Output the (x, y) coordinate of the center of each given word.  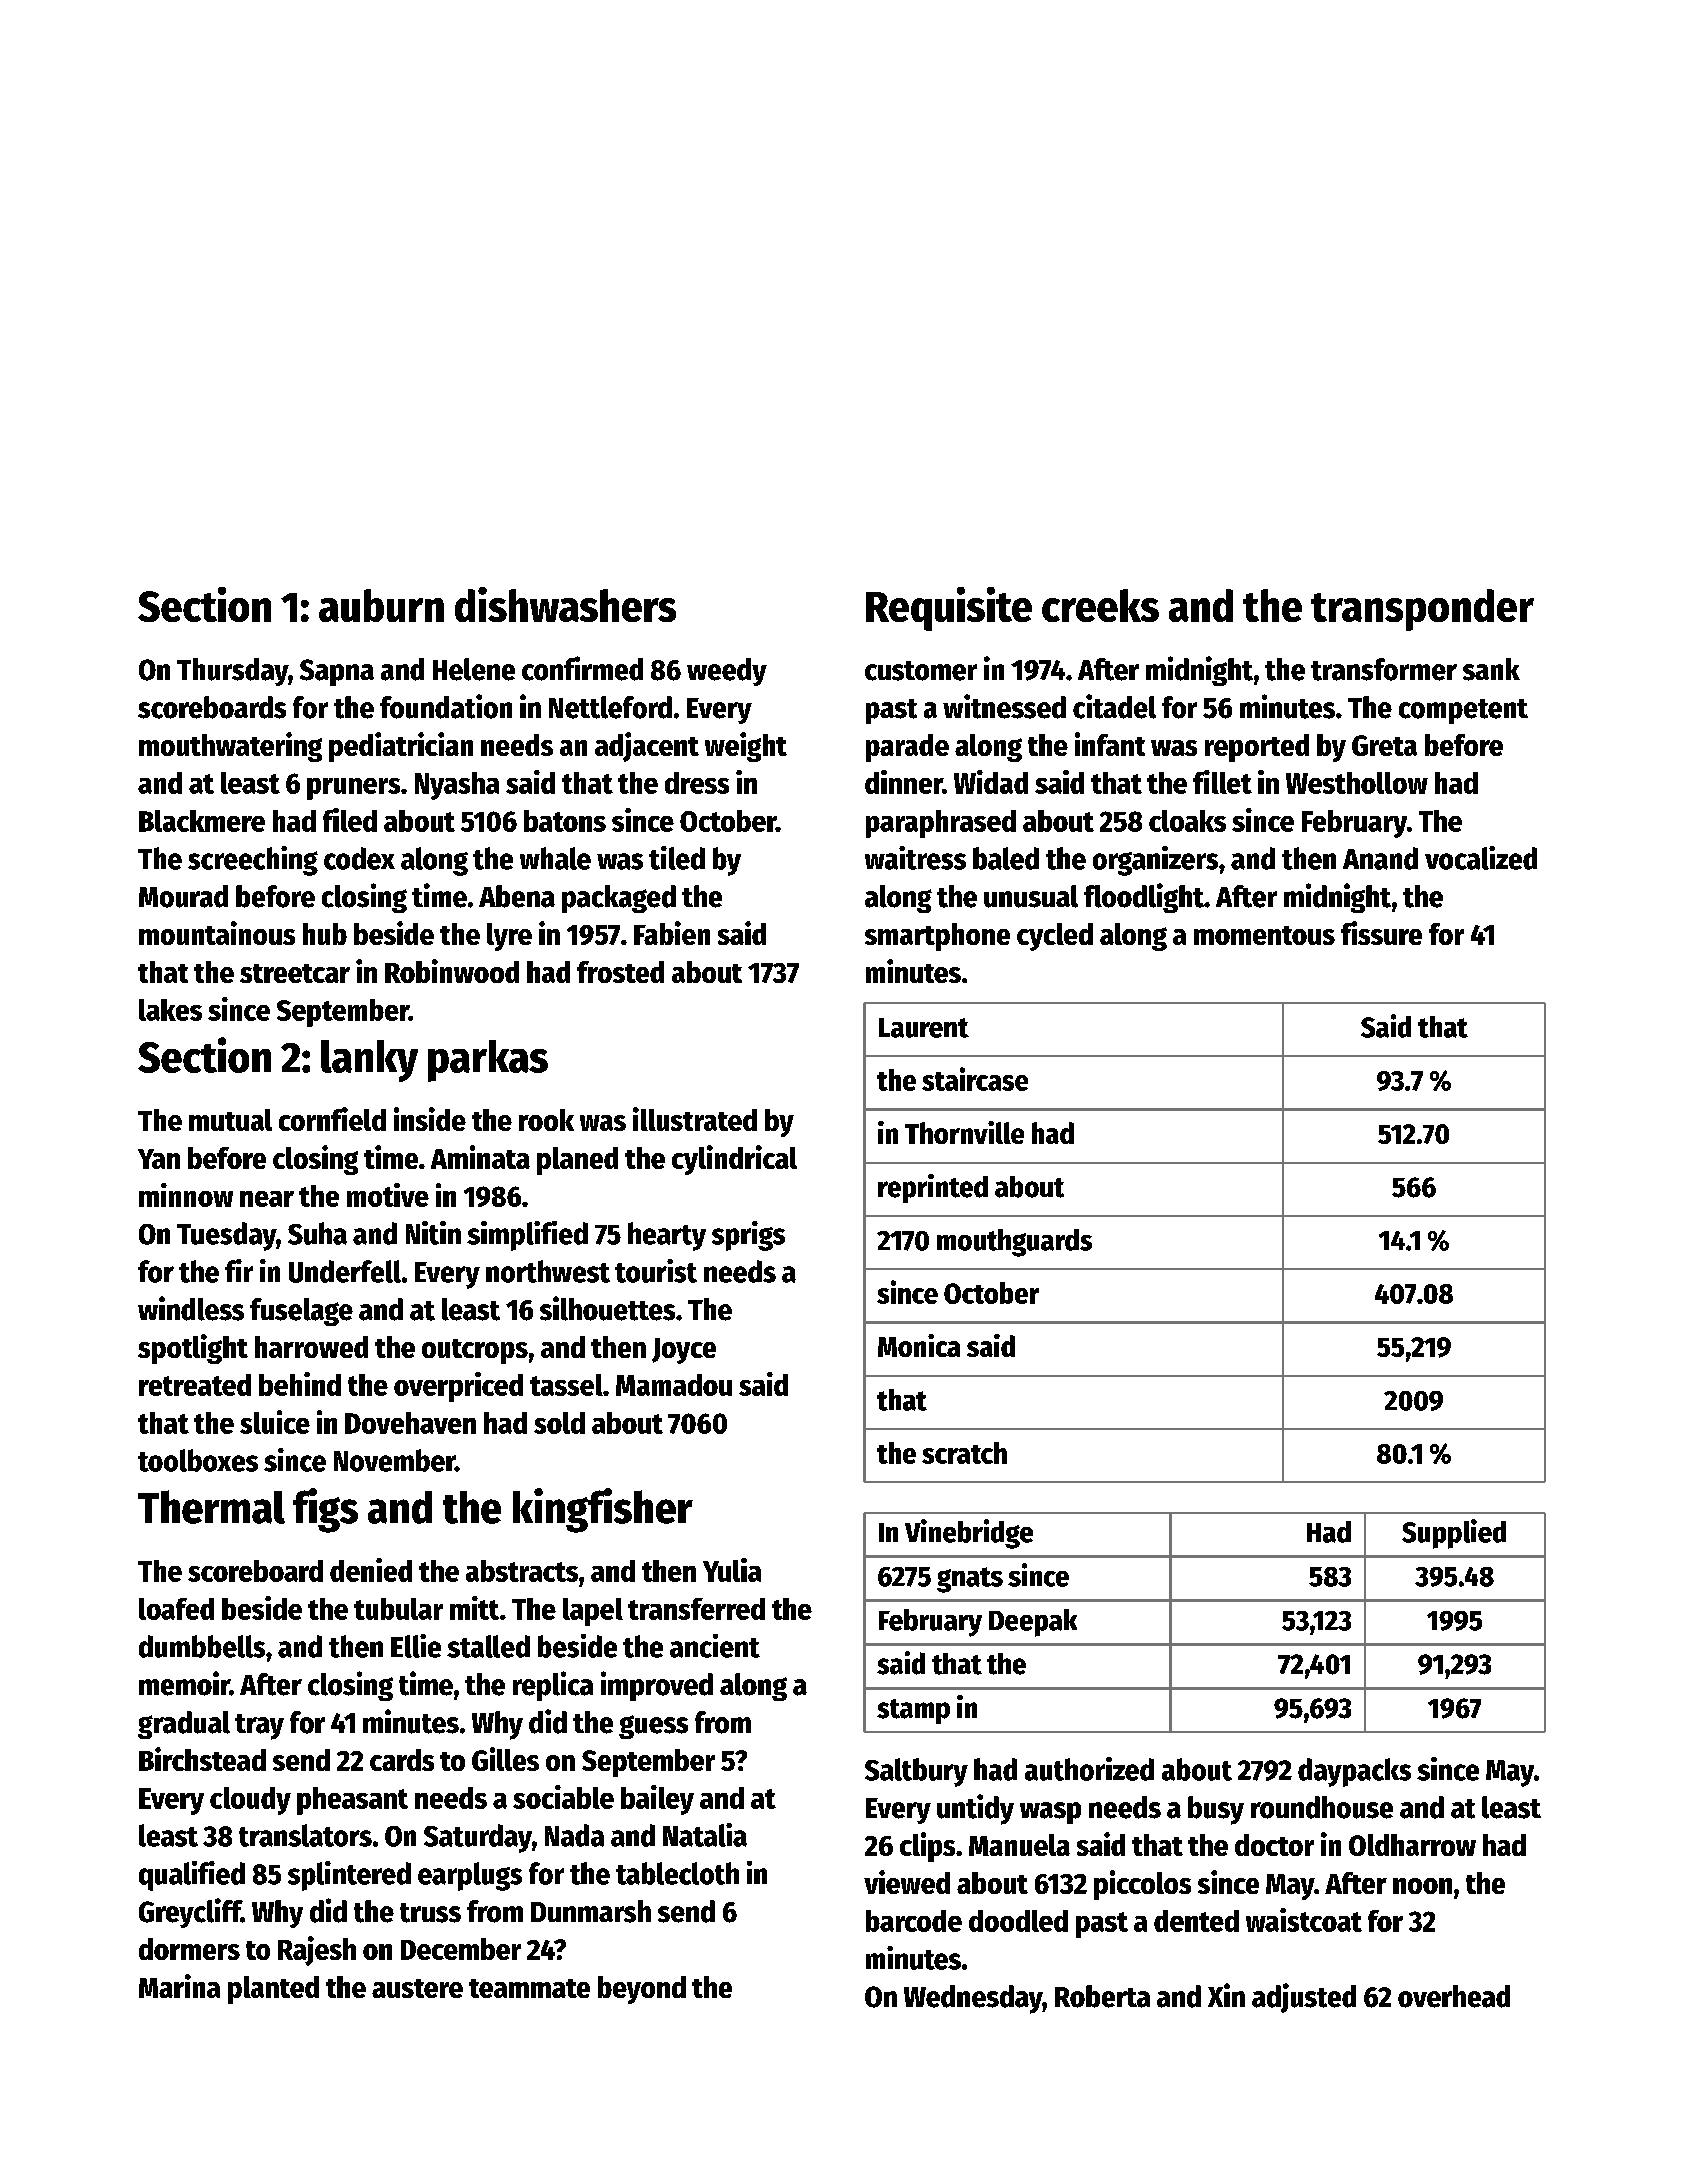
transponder (1422, 610)
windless (191, 1308)
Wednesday (973, 1999)
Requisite (949, 609)
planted (273, 1990)
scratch (964, 1453)
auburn (381, 605)
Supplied (1454, 1534)
